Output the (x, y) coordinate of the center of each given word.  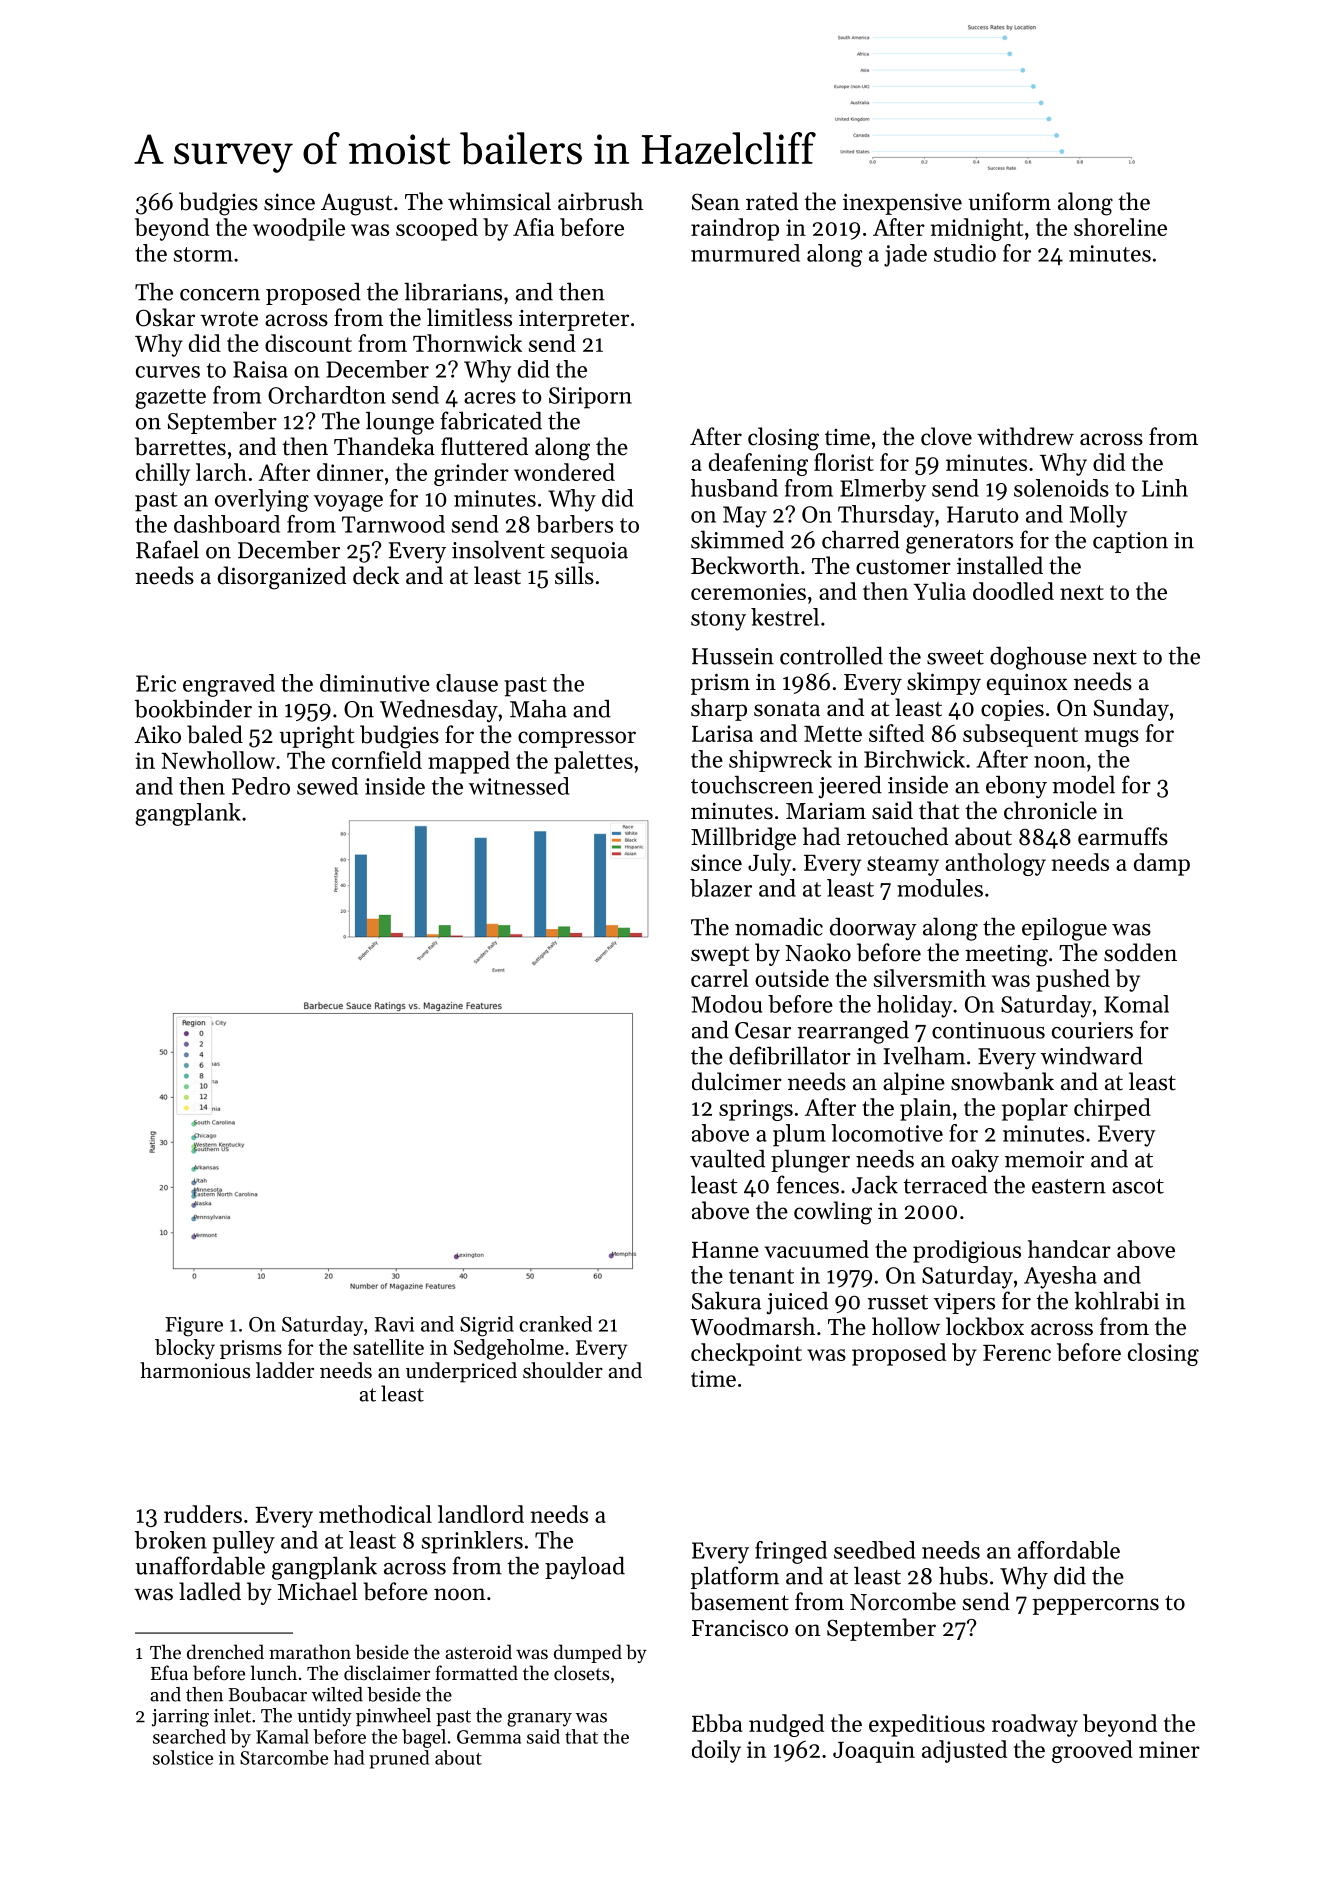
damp (1162, 864)
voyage (348, 503)
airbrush (600, 201)
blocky (185, 1349)
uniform (1009, 201)
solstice (183, 1757)
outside (792, 978)
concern (220, 295)
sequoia (589, 553)
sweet (955, 657)
